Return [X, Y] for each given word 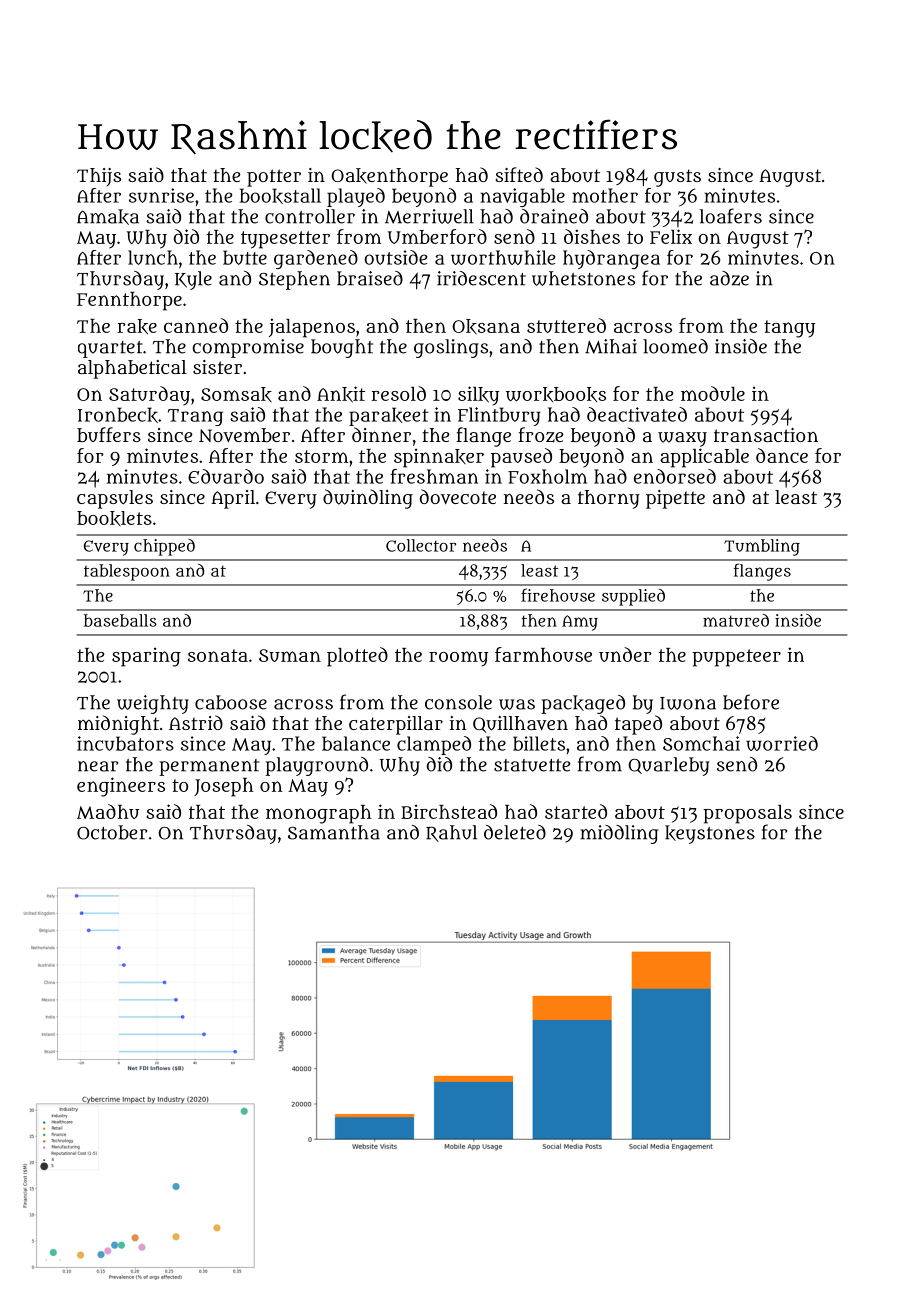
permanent [209, 767]
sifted [519, 174]
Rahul [451, 833]
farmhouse [543, 654]
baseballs [120, 620]
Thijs [99, 177]
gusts [677, 178]
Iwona [688, 703]
